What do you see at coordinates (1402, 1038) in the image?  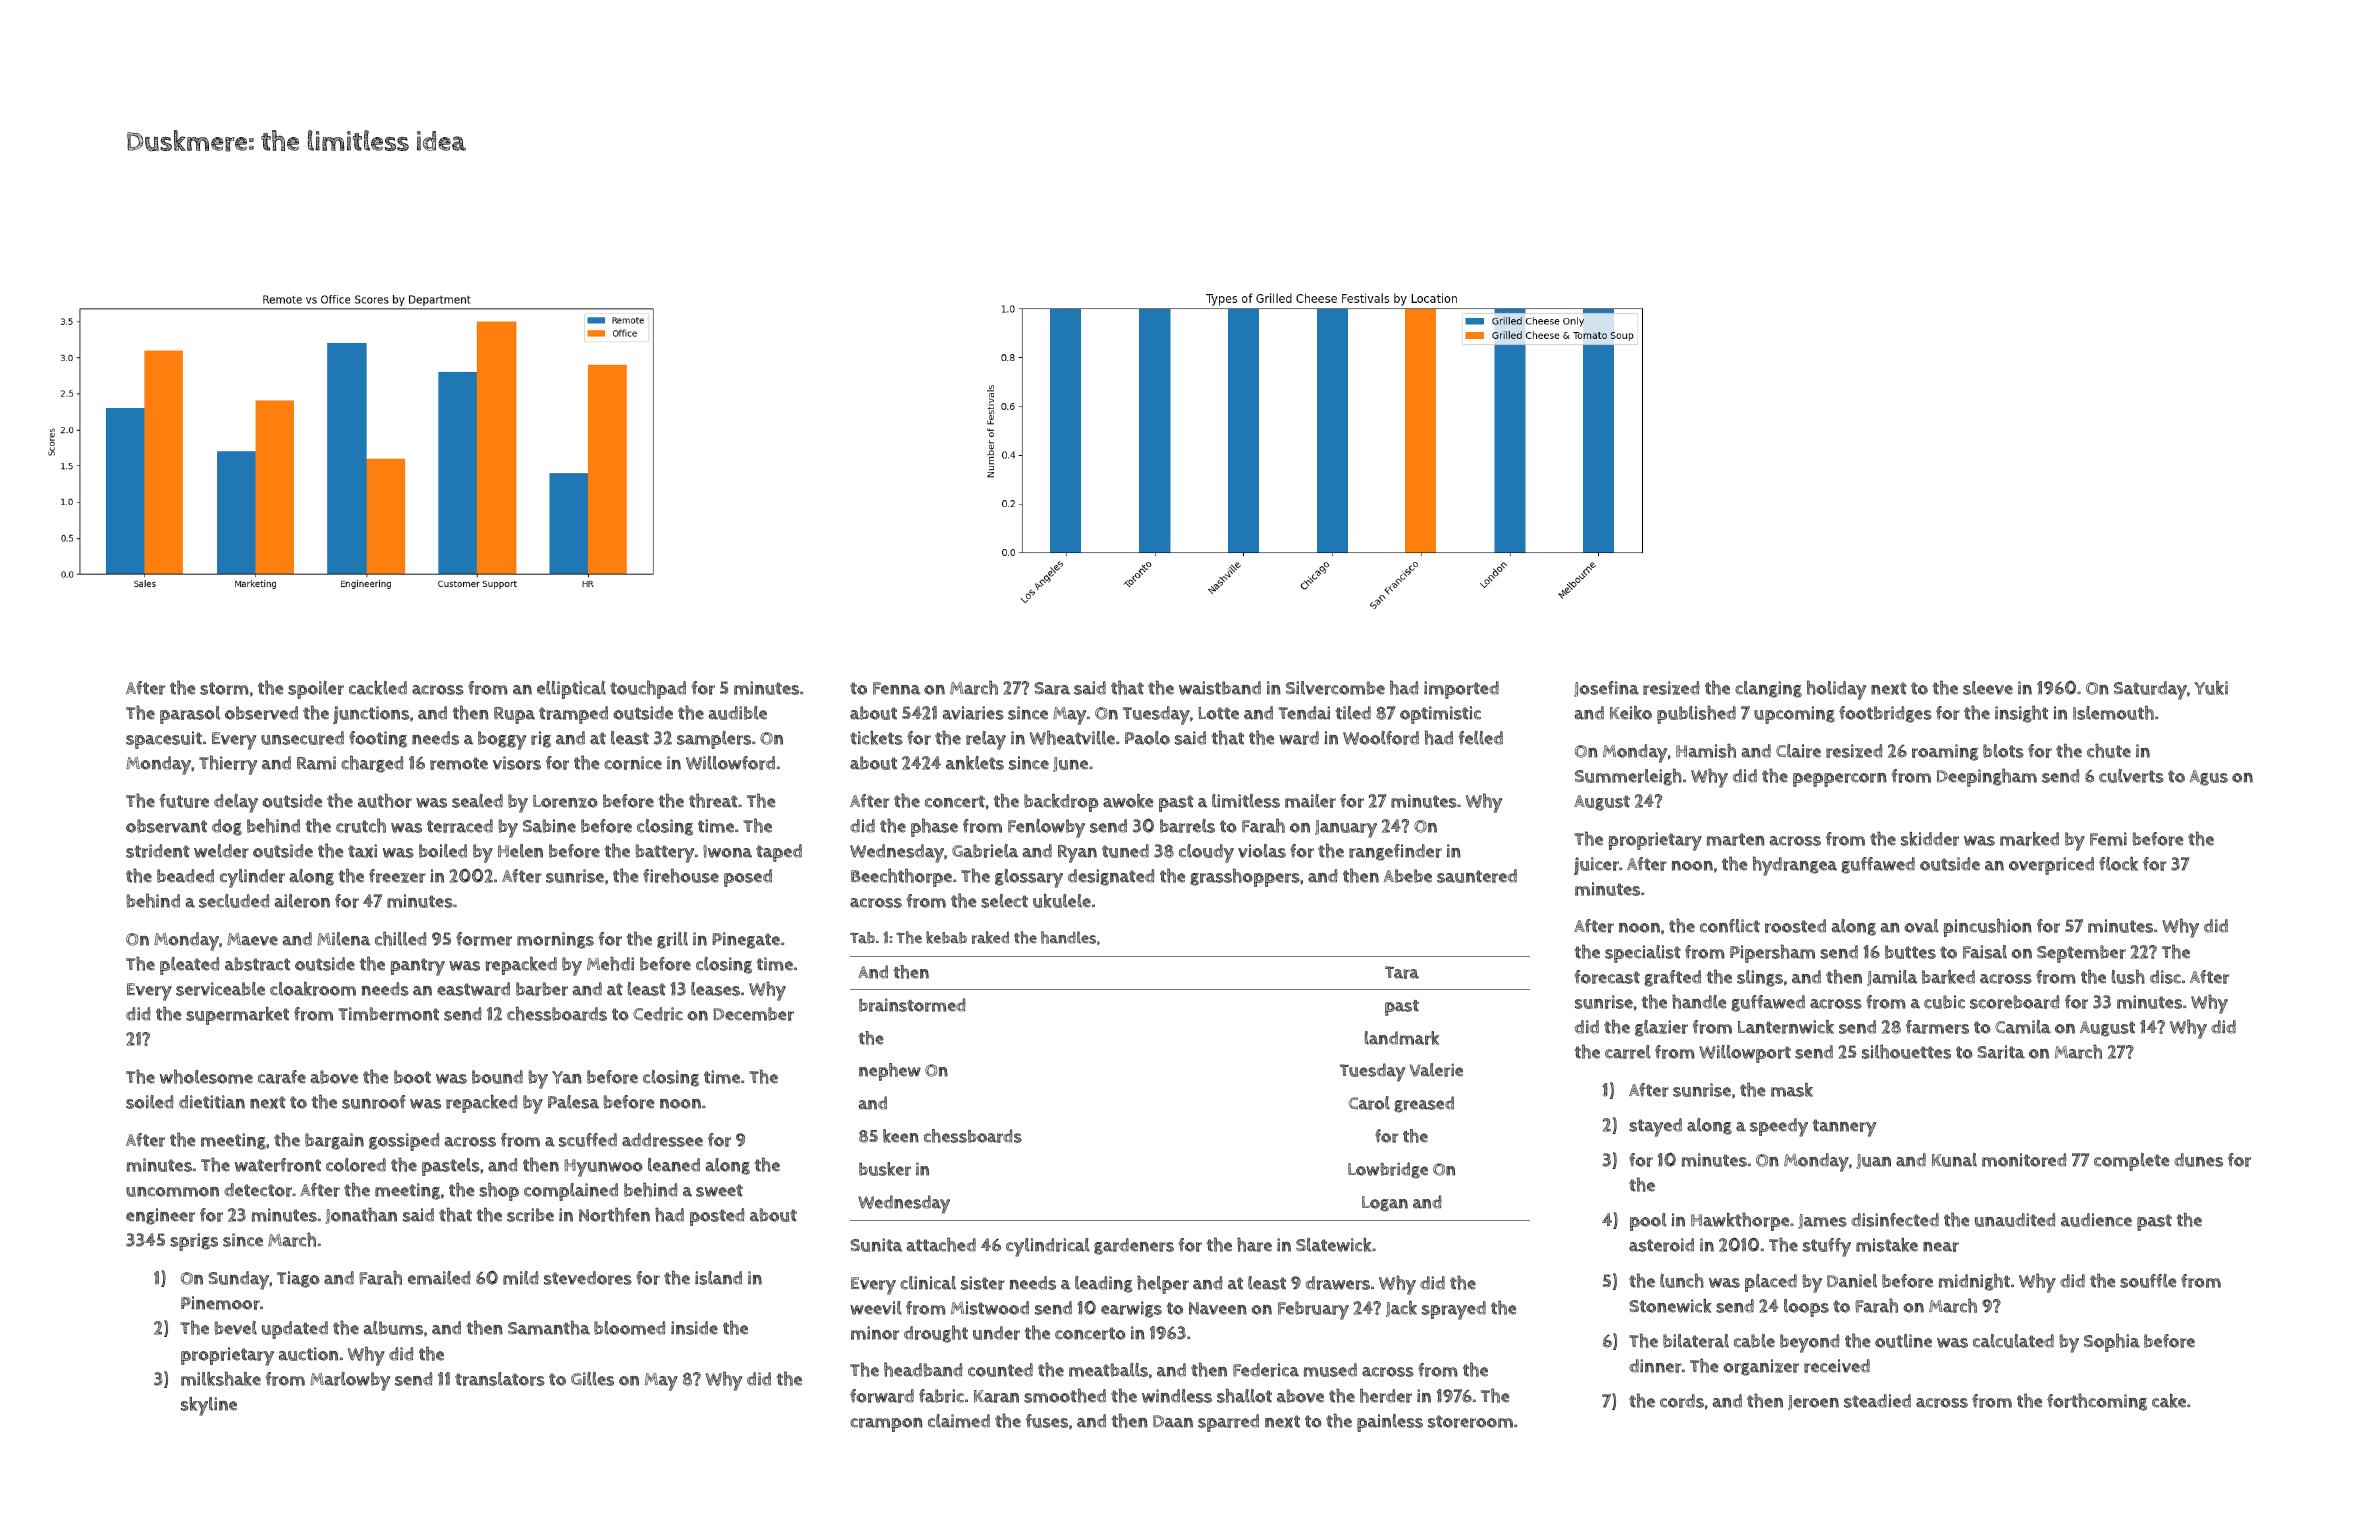 I see `landmark` at bounding box center [1402, 1038].
